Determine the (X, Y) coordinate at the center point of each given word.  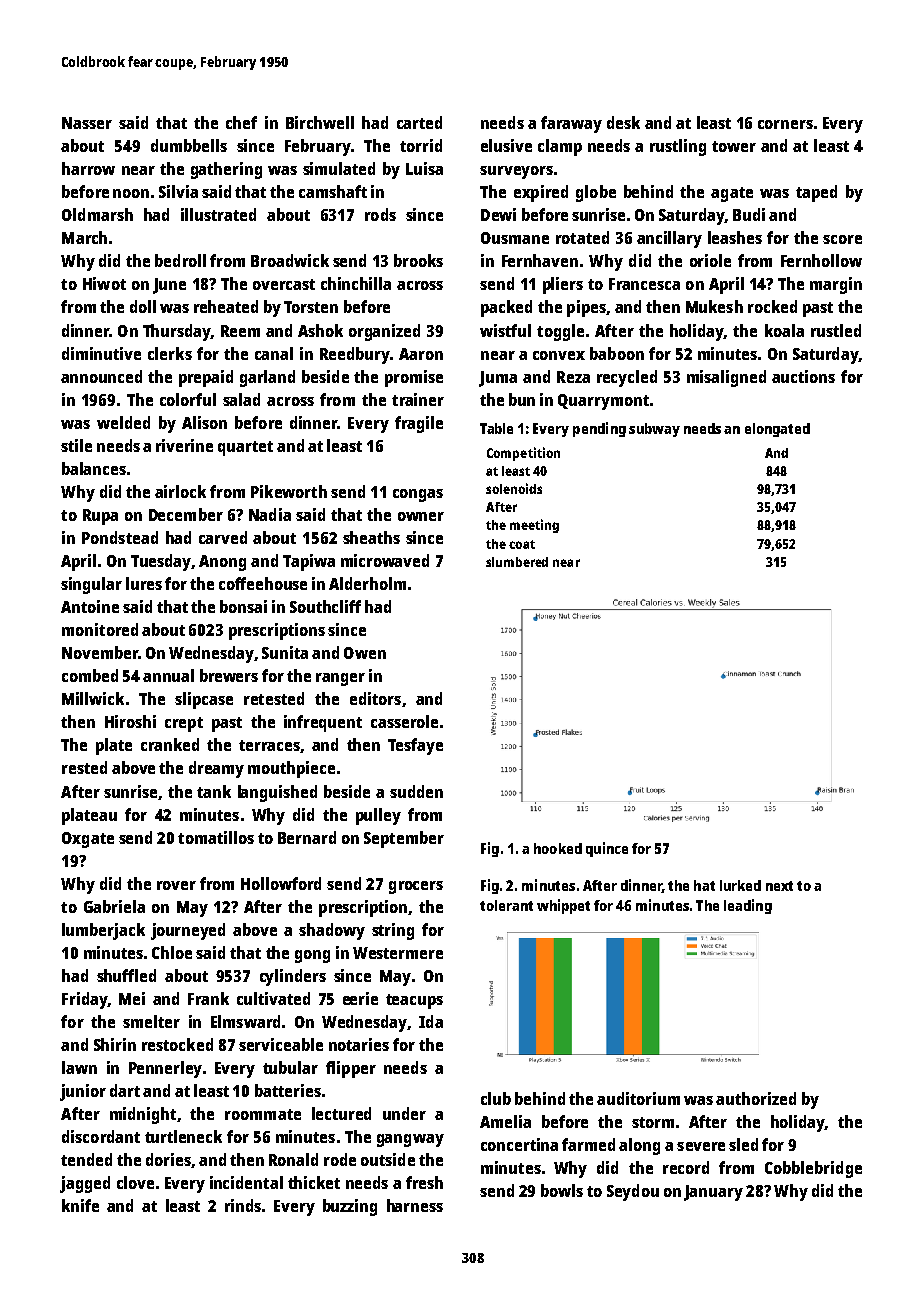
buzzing (350, 1207)
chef (241, 122)
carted (419, 122)
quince (607, 849)
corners (785, 124)
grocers (416, 887)
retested (274, 698)
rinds (243, 1205)
